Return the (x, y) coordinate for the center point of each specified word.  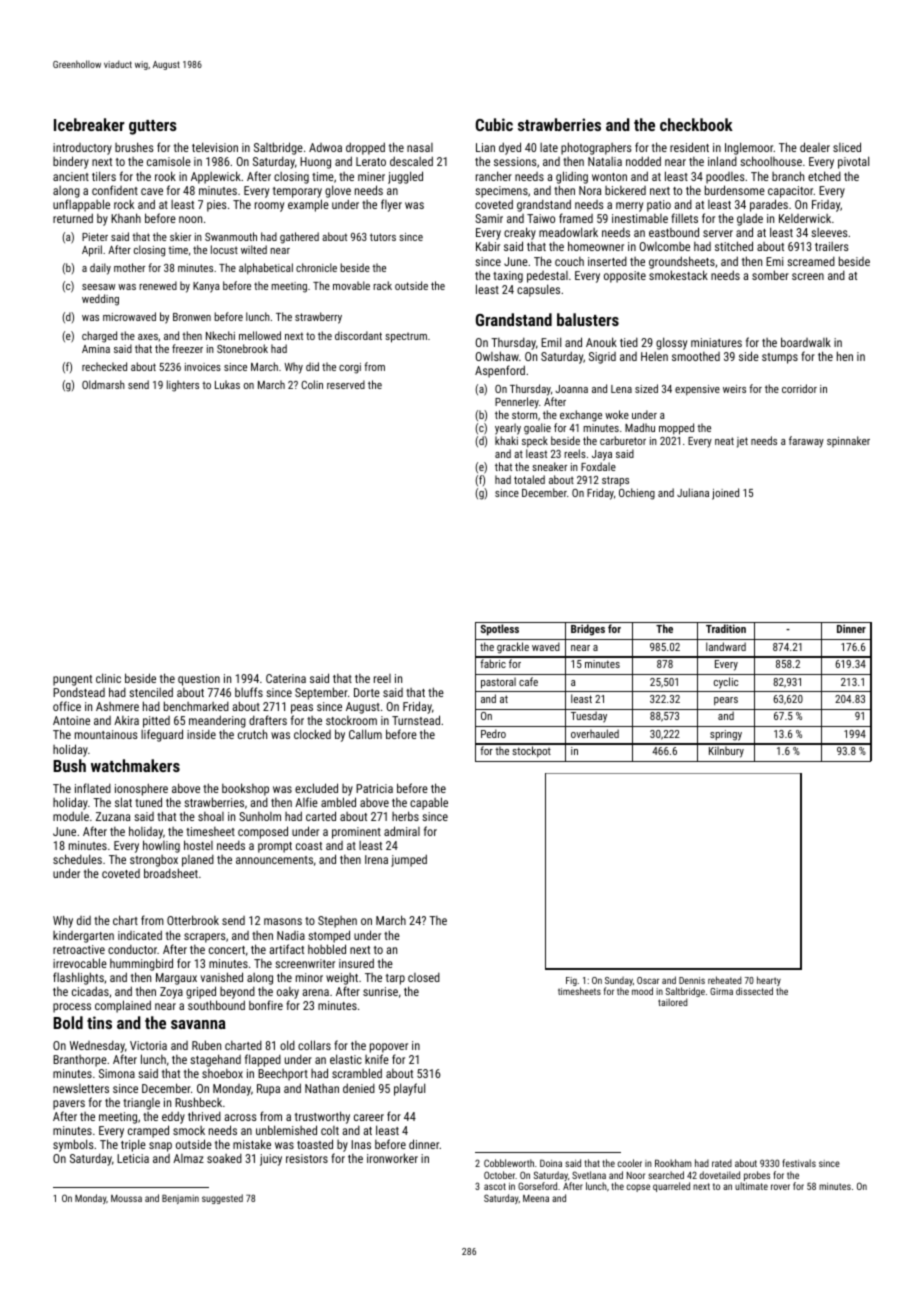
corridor (799, 388)
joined (725, 494)
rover (780, 1187)
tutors (383, 237)
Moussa (126, 1198)
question (199, 680)
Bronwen (192, 317)
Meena (536, 1198)
